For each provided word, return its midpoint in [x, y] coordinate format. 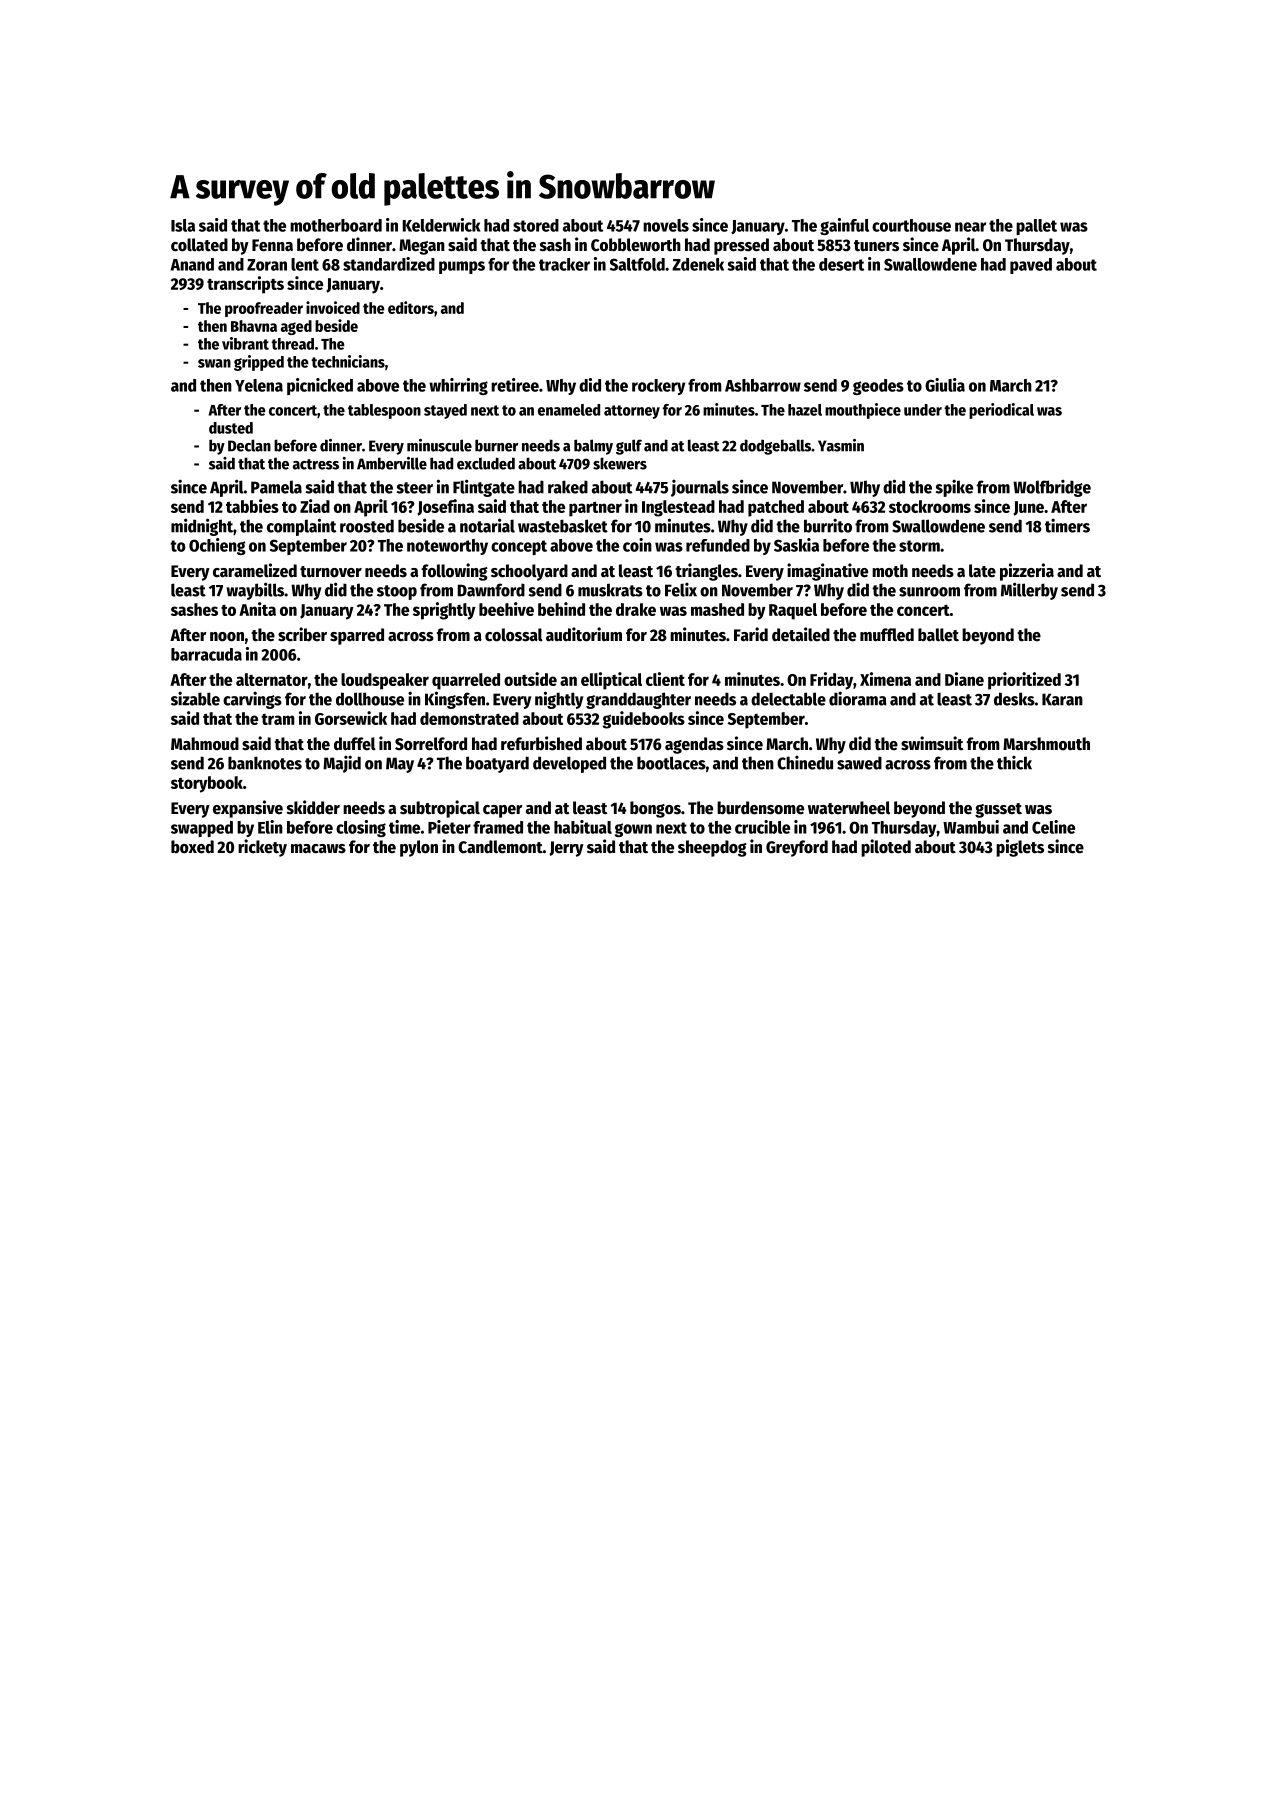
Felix [681, 590]
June [1028, 508]
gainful [844, 226]
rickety [262, 848]
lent [305, 264]
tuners [876, 246]
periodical [1001, 411]
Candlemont [500, 847]
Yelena [259, 385]
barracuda [206, 654]
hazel [805, 410]
